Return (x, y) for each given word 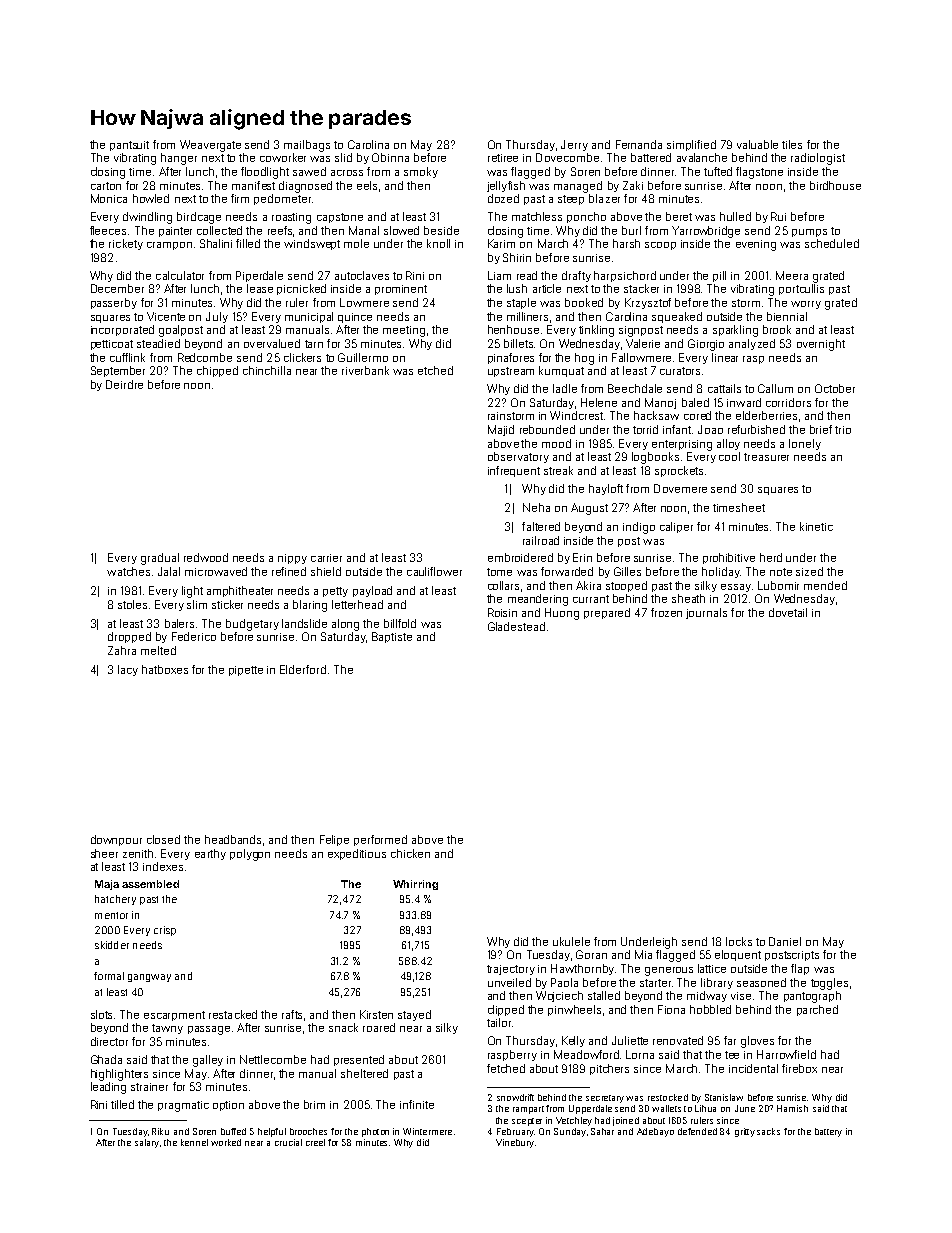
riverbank (365, 370)
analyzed (752, 344)
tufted (718, 171)
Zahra (122, 650)
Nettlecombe (273, 1059)
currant (591, 599)
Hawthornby (582, 969)
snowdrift (515, 1097)
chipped (217, 371)
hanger (179, 159)
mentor (111, 915)
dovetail (788, 612)
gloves (757, 1042)
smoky (421, 172)
